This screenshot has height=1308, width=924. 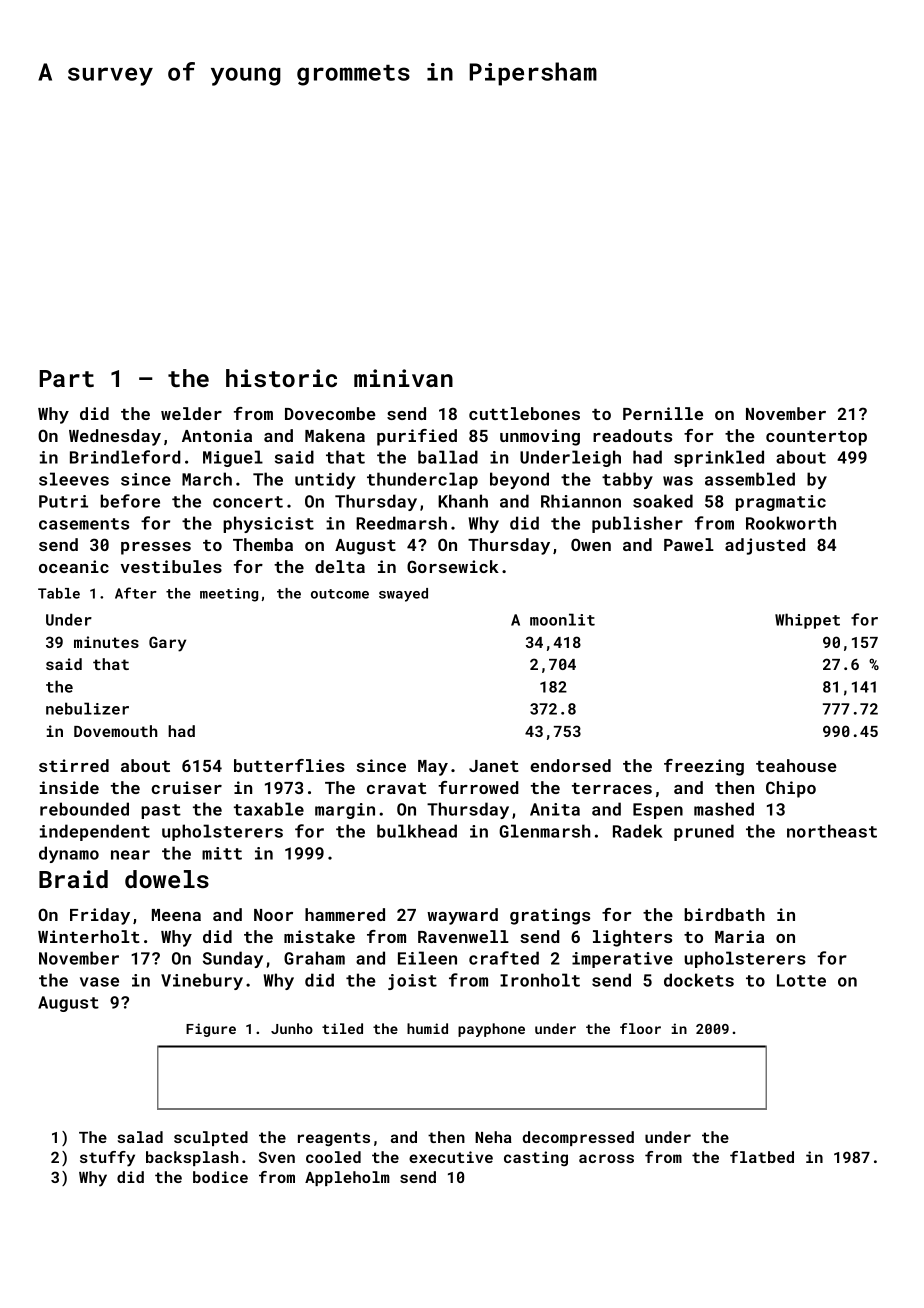 I want to click on casting, so click(x=536, y=1158).
